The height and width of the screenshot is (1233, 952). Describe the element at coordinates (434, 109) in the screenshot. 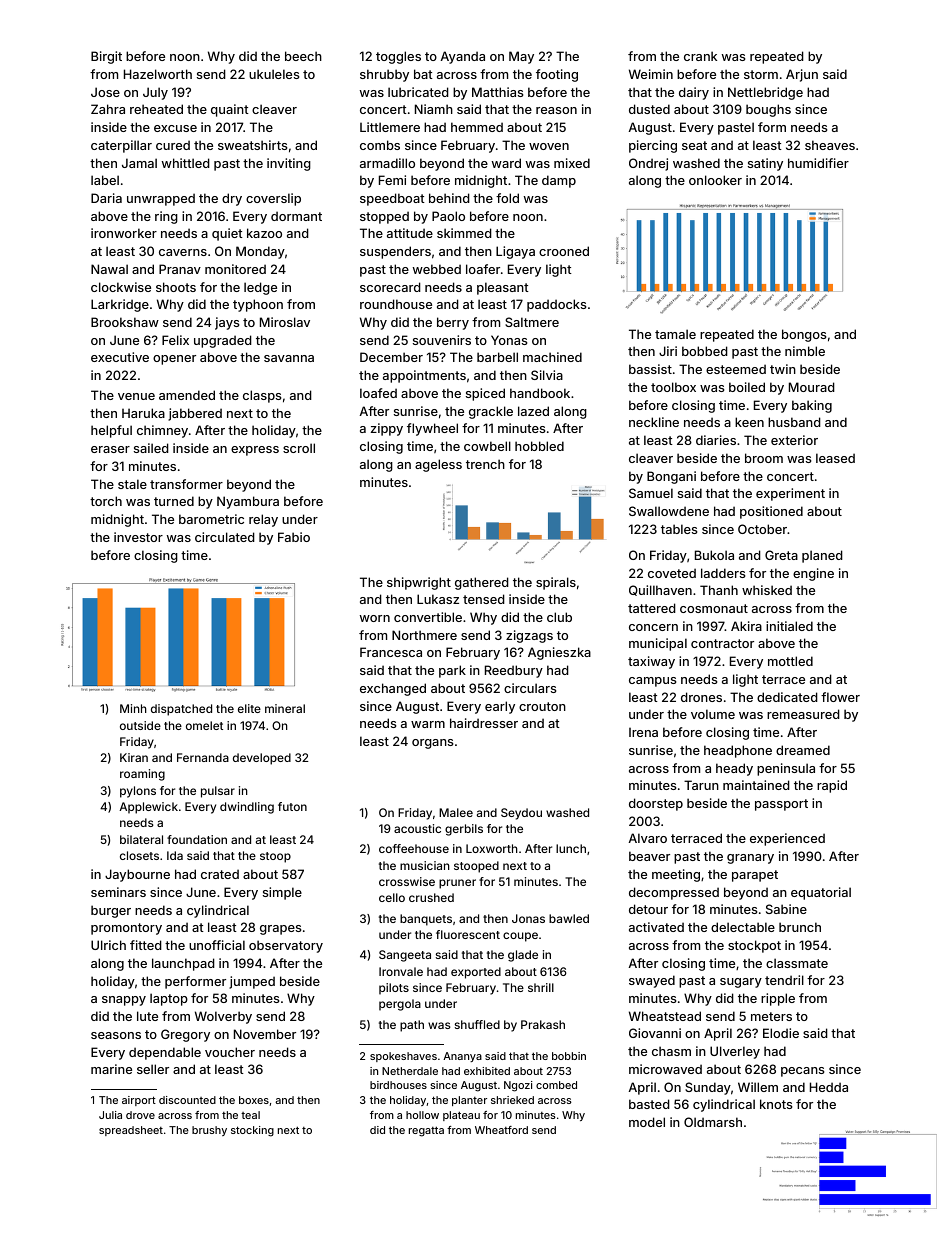

I see `Niamh` at that location.
